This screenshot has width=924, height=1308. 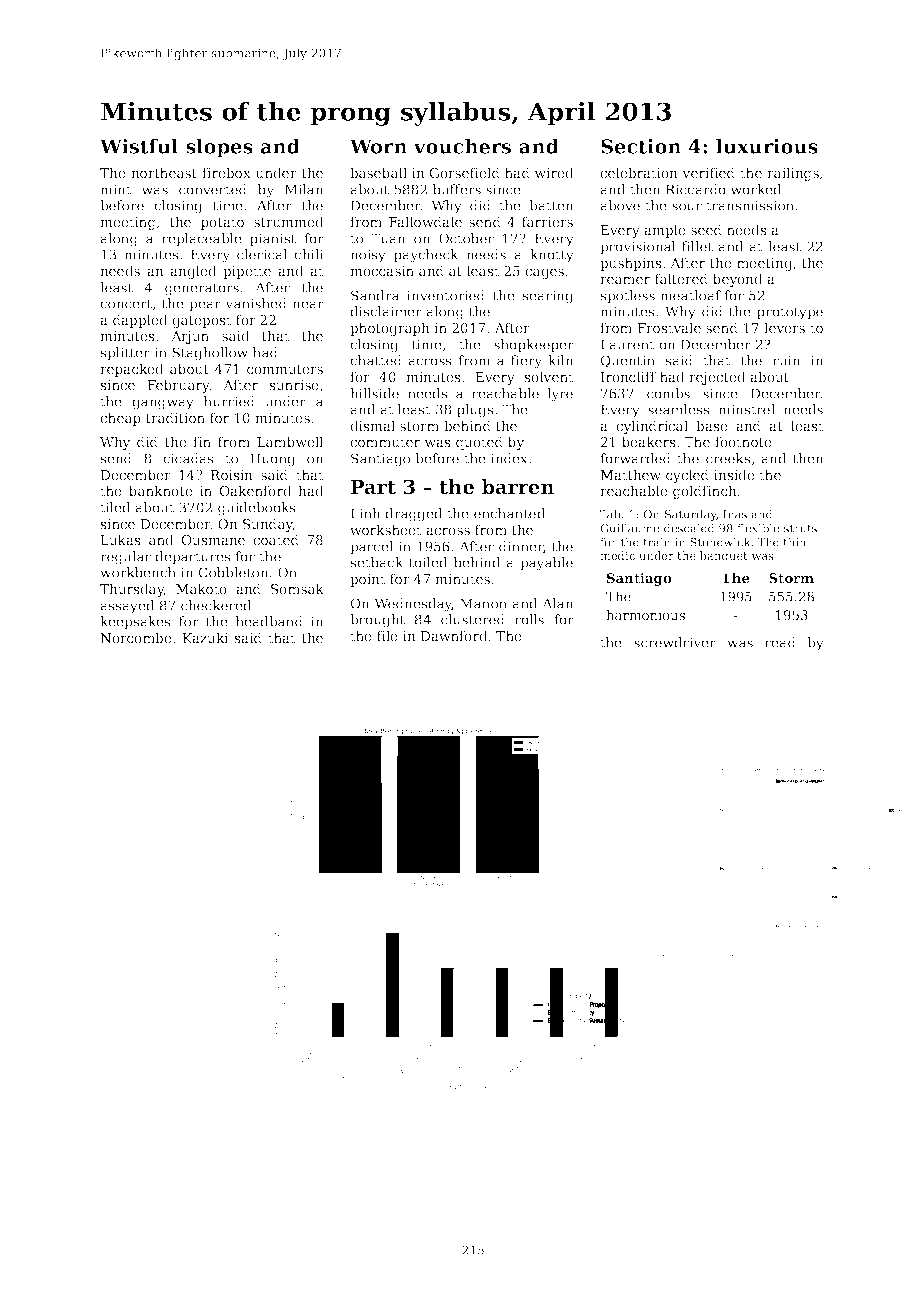 I want to click on vouchers, so click(x=462, y=146).
